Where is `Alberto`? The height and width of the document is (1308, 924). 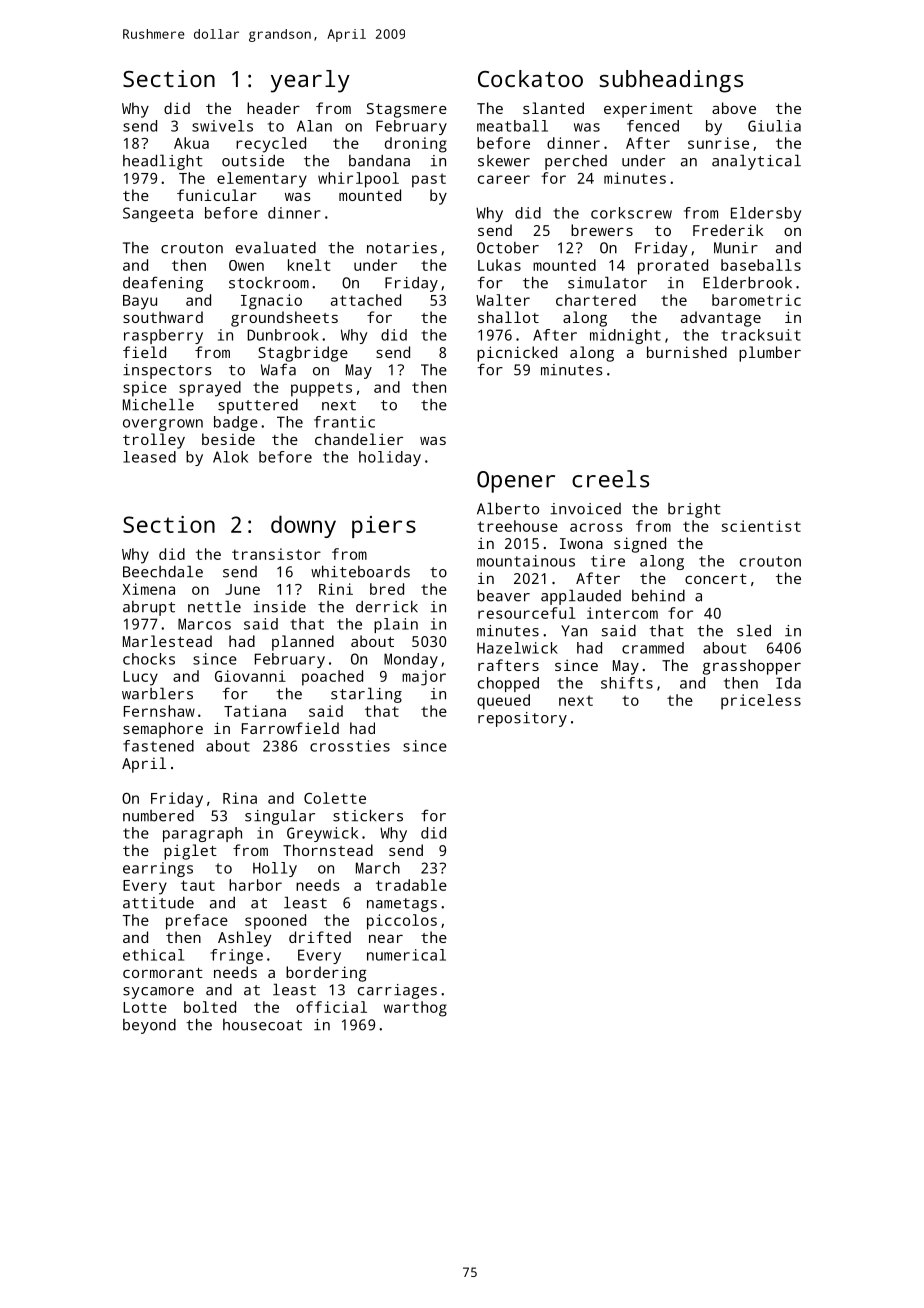
Alberto is located at coordinates (508, 508).
